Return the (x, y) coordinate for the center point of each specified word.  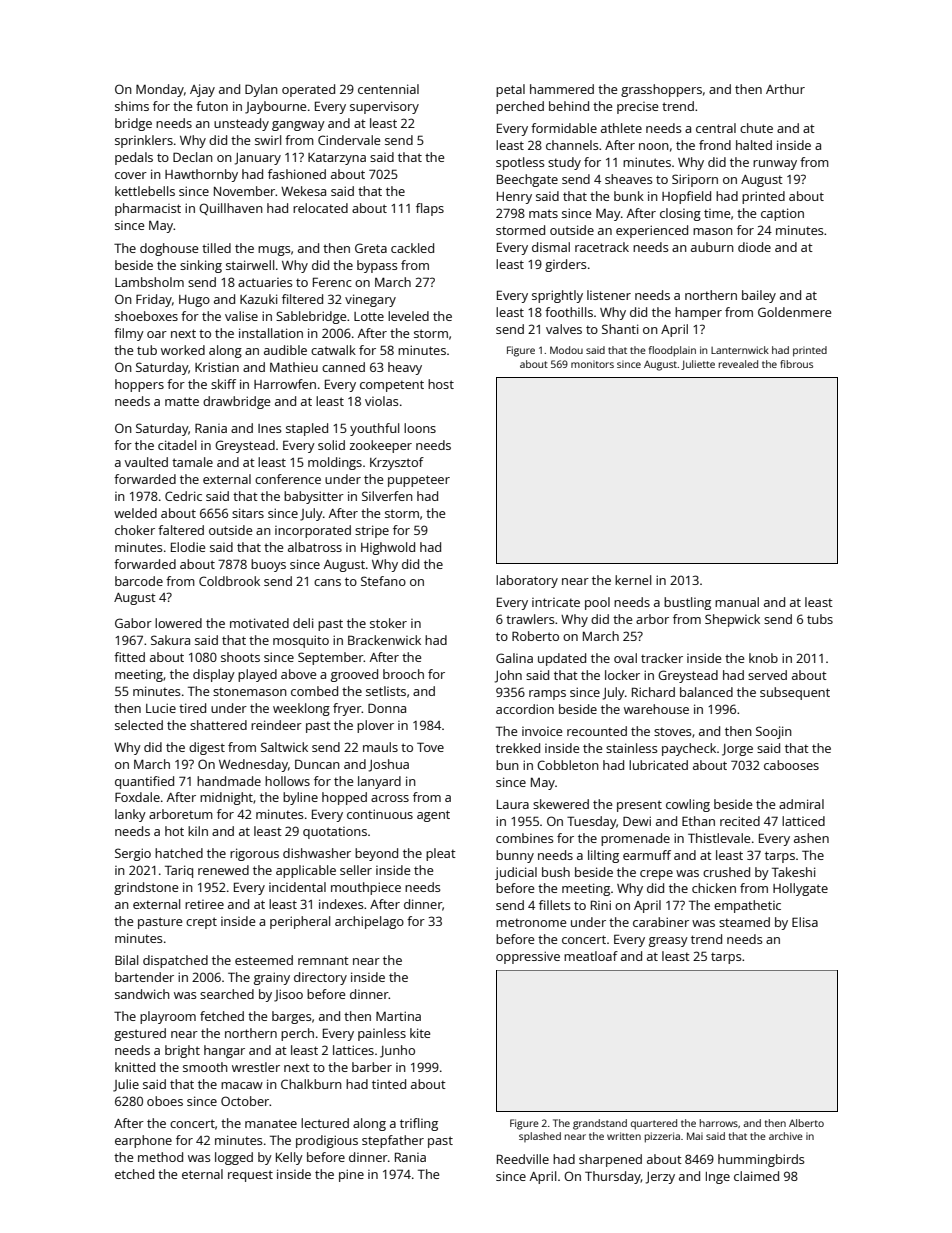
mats (543, 213)
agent (433, 816)
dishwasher (317, 853)
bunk (629, 196)
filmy (129, 334)
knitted (135, 1067)
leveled (408, 316)
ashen (811, 838)
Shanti (620, 329)
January (258, 159)
